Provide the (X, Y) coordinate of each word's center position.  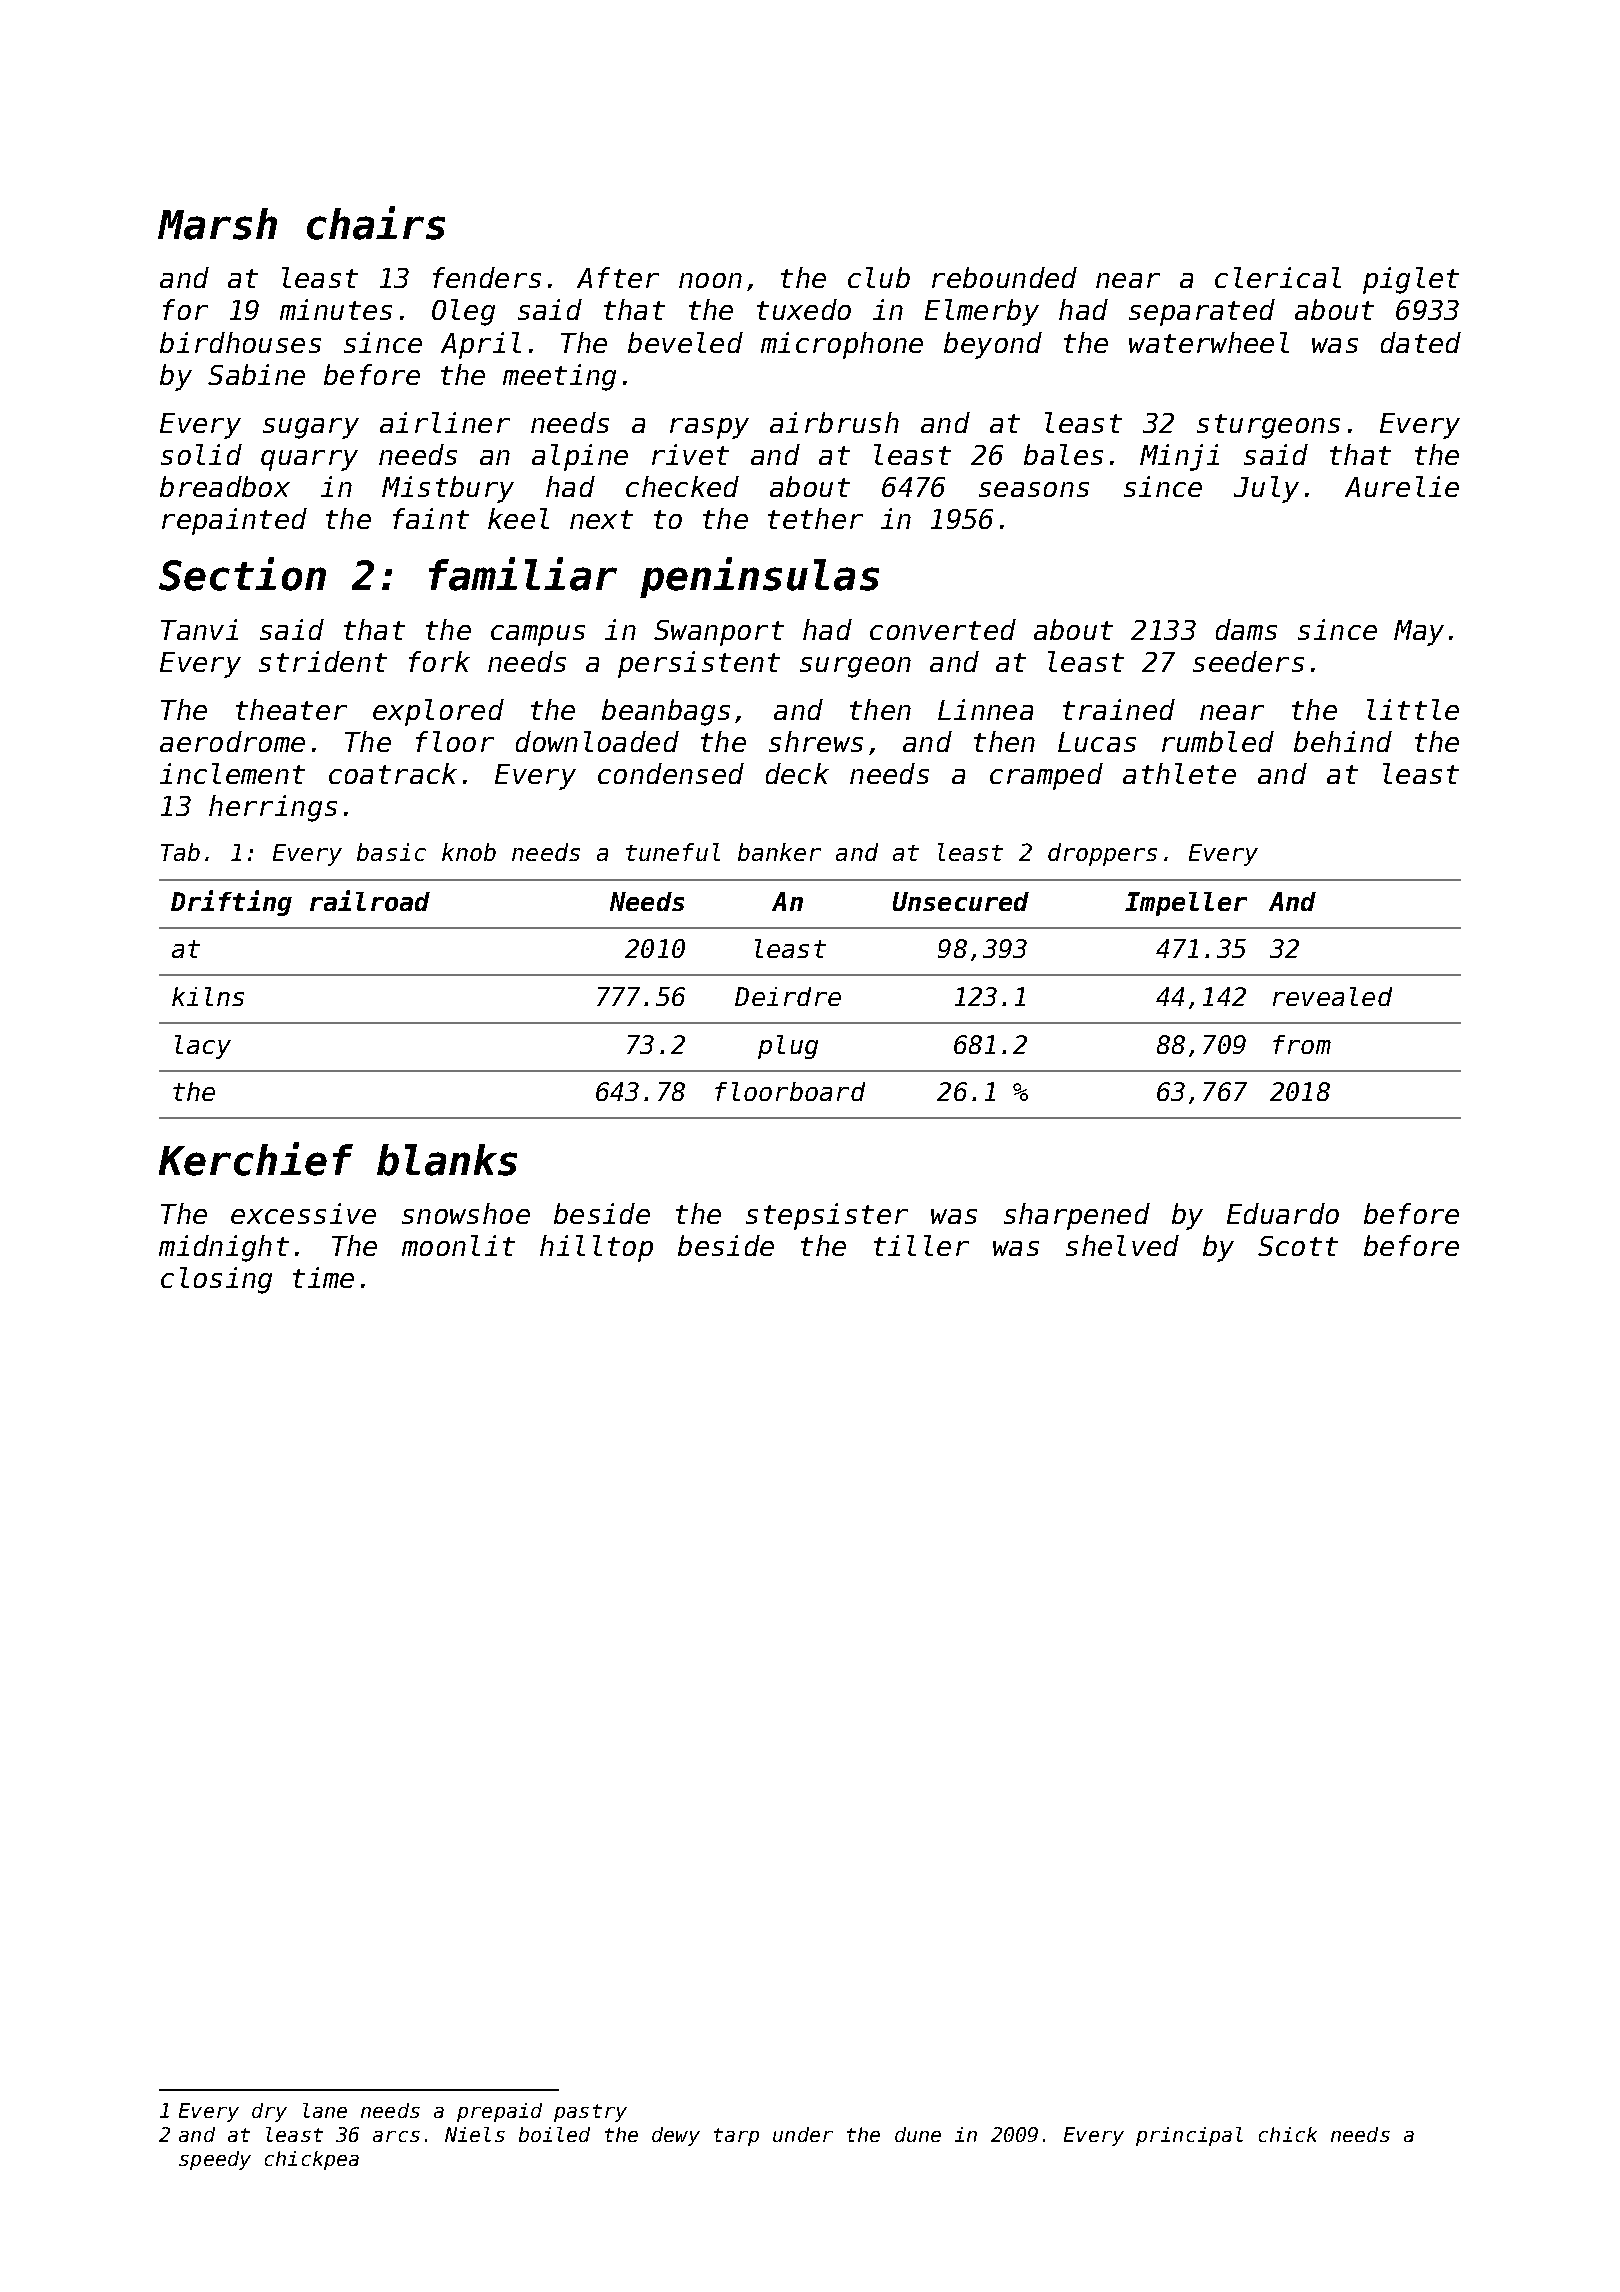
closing (216, 1280)
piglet (1411, 280)
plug (788, 1047)
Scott (1298, 1246)
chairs (376, 223)
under (803, 2134)
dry (269, 2112)
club (879, 277)
